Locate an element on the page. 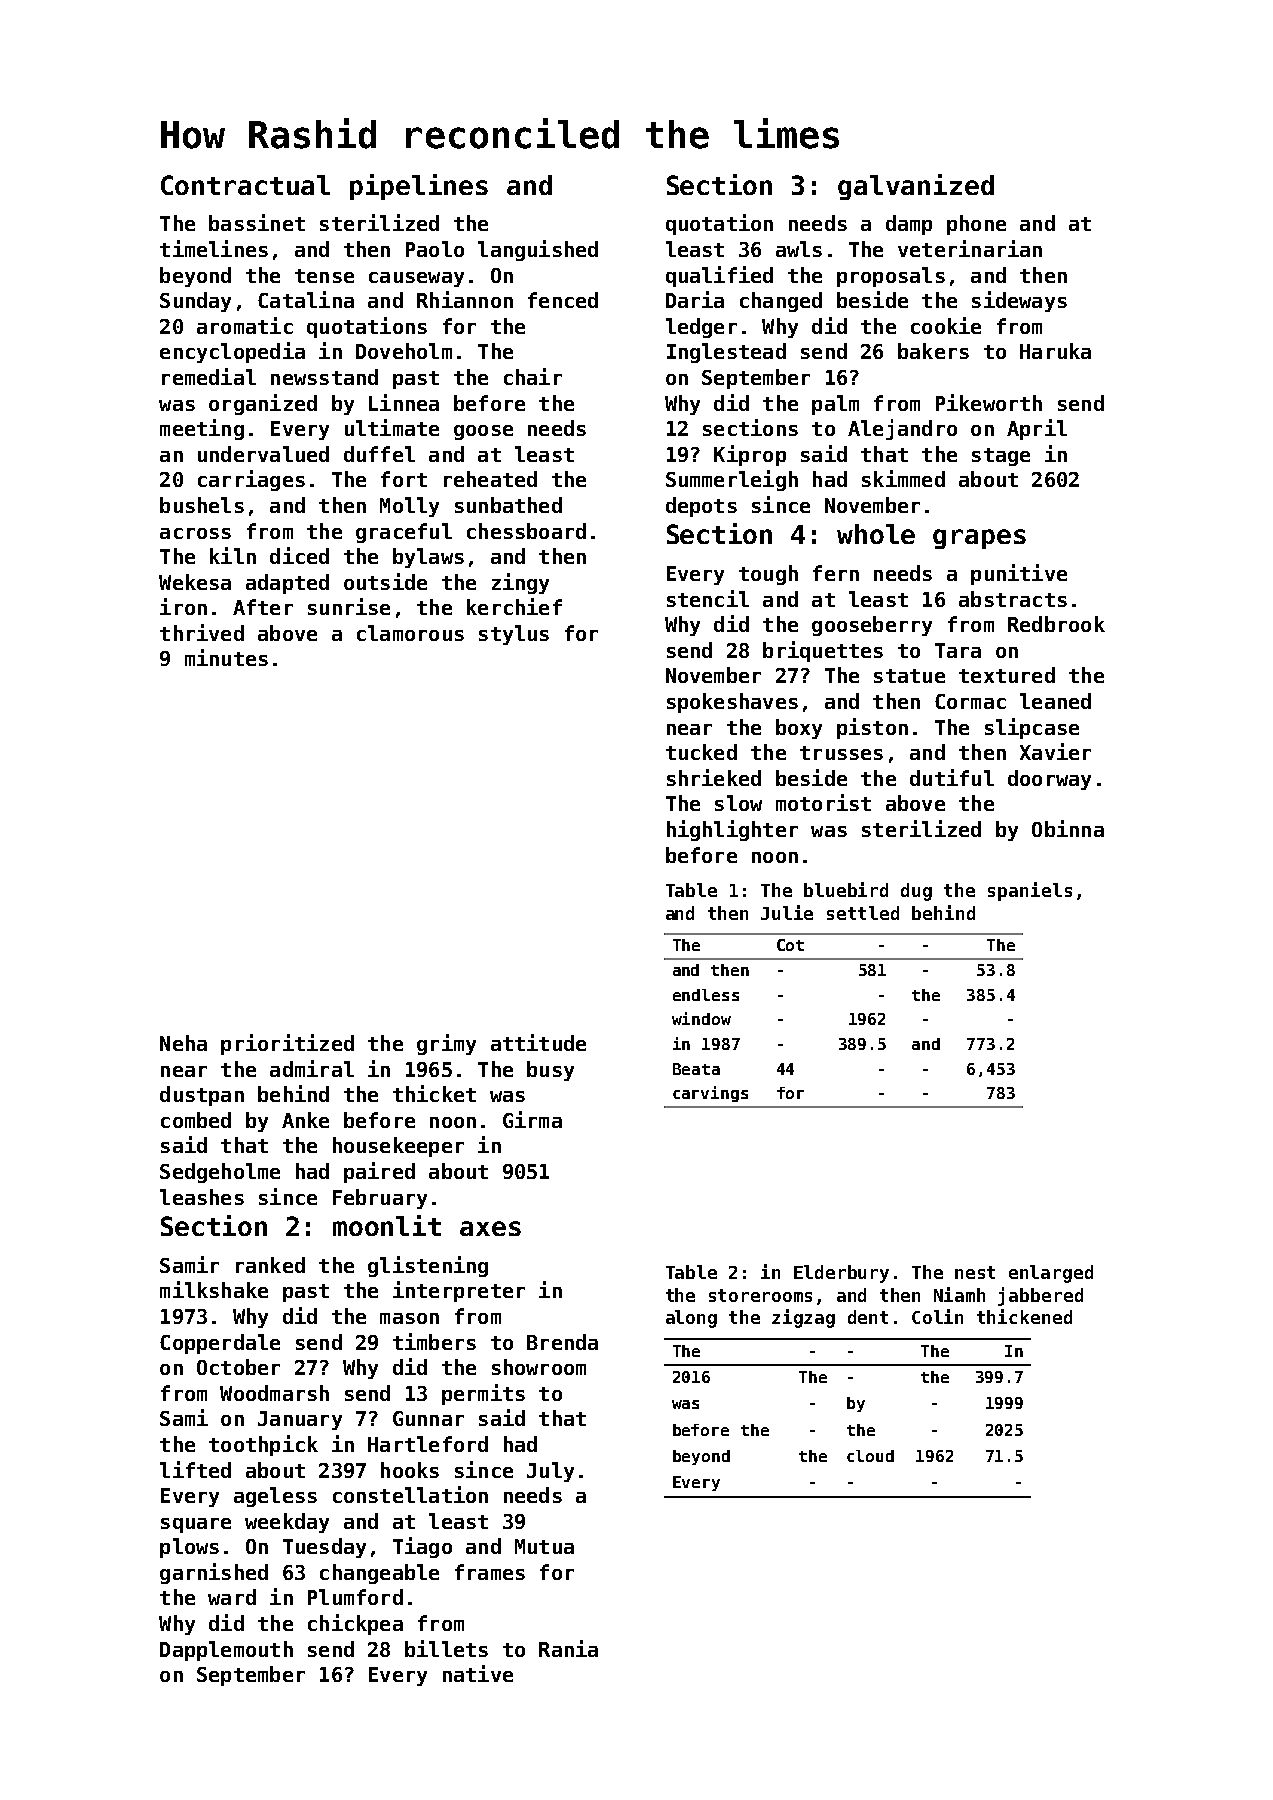 The image size is (1273, 1800). phone is located at coordinates (976, 225).
